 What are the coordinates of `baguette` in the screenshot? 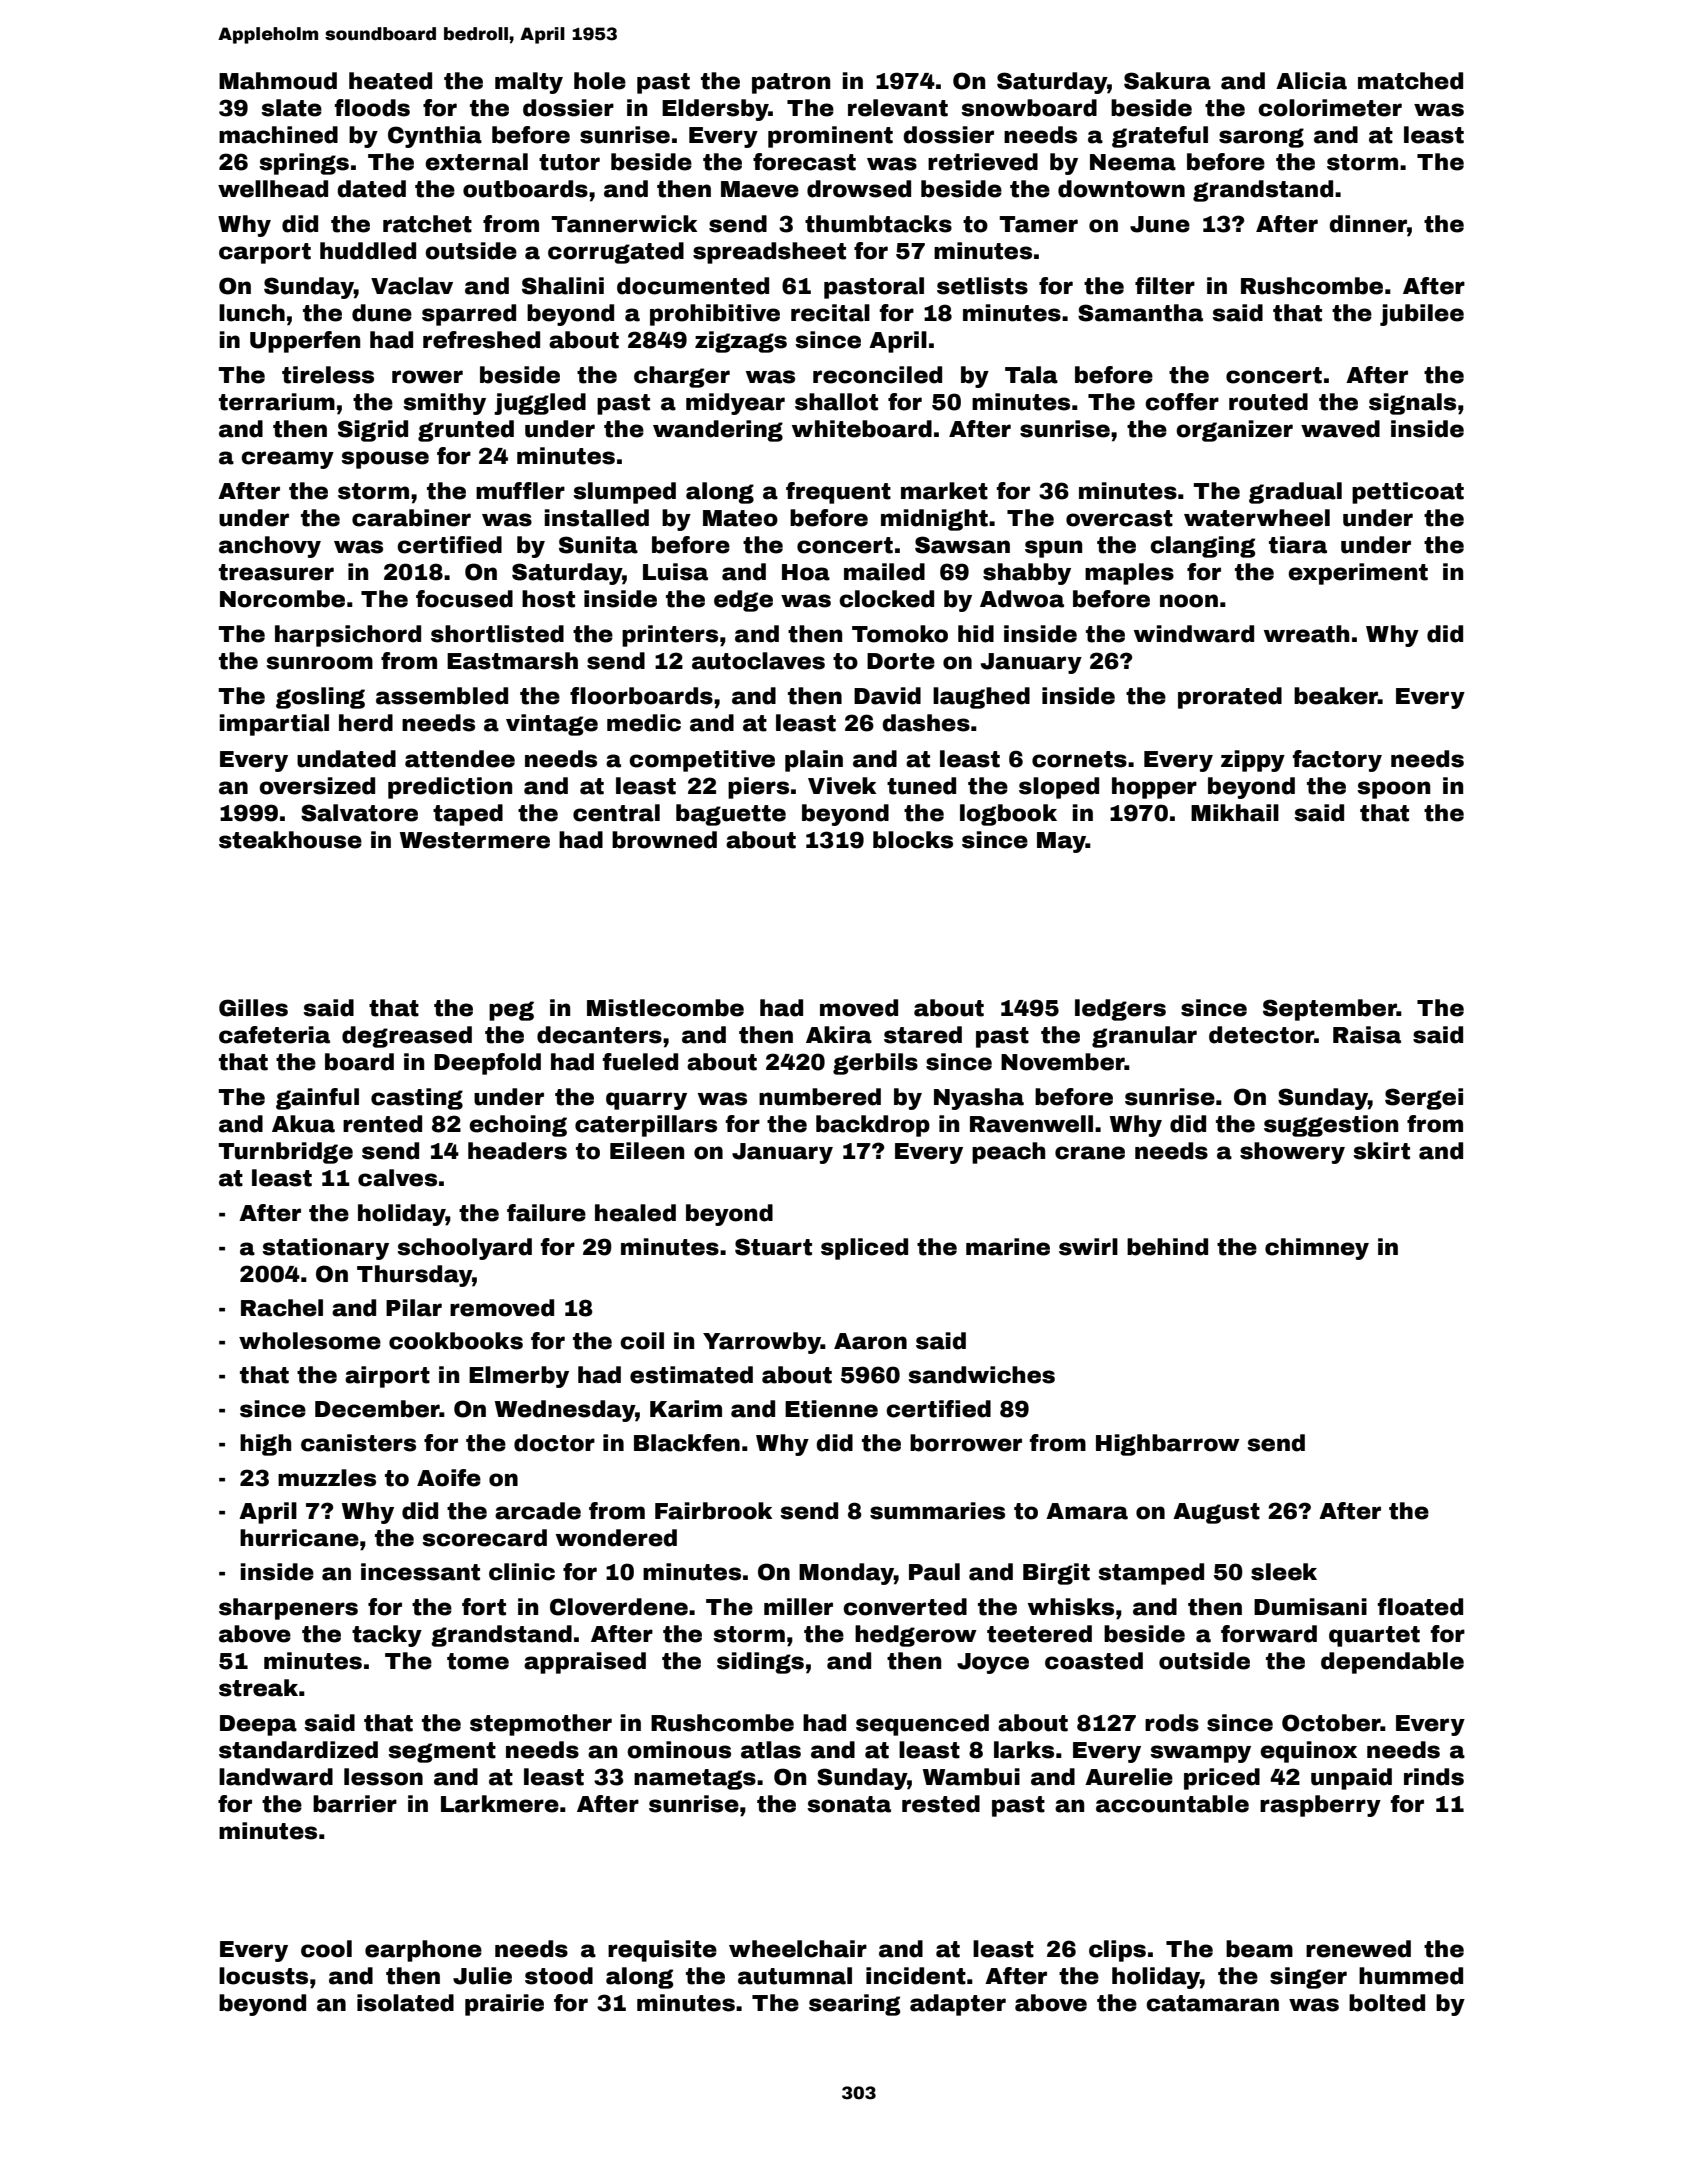 It's located at (731, 815).
